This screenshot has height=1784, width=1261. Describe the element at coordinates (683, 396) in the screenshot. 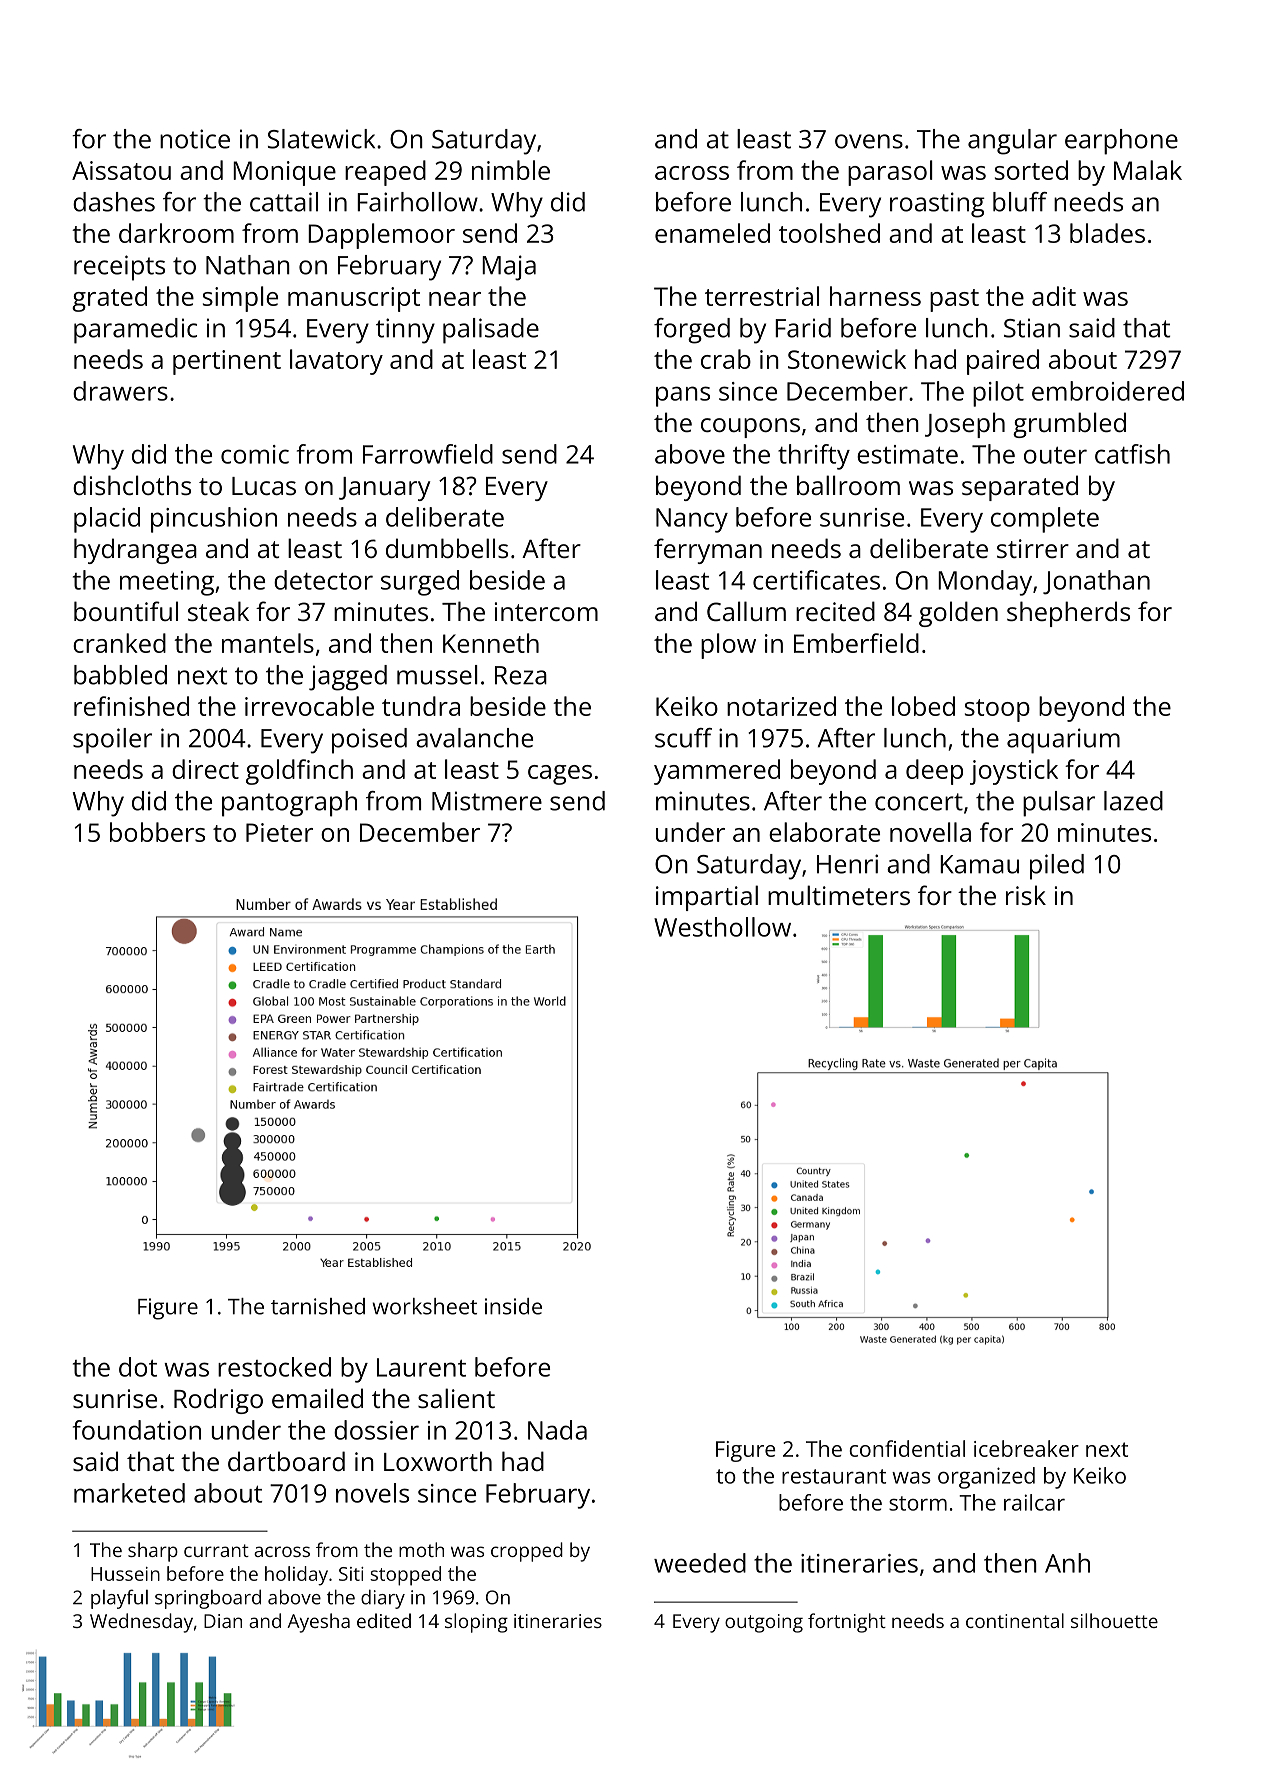

I see `pans` at that location.
